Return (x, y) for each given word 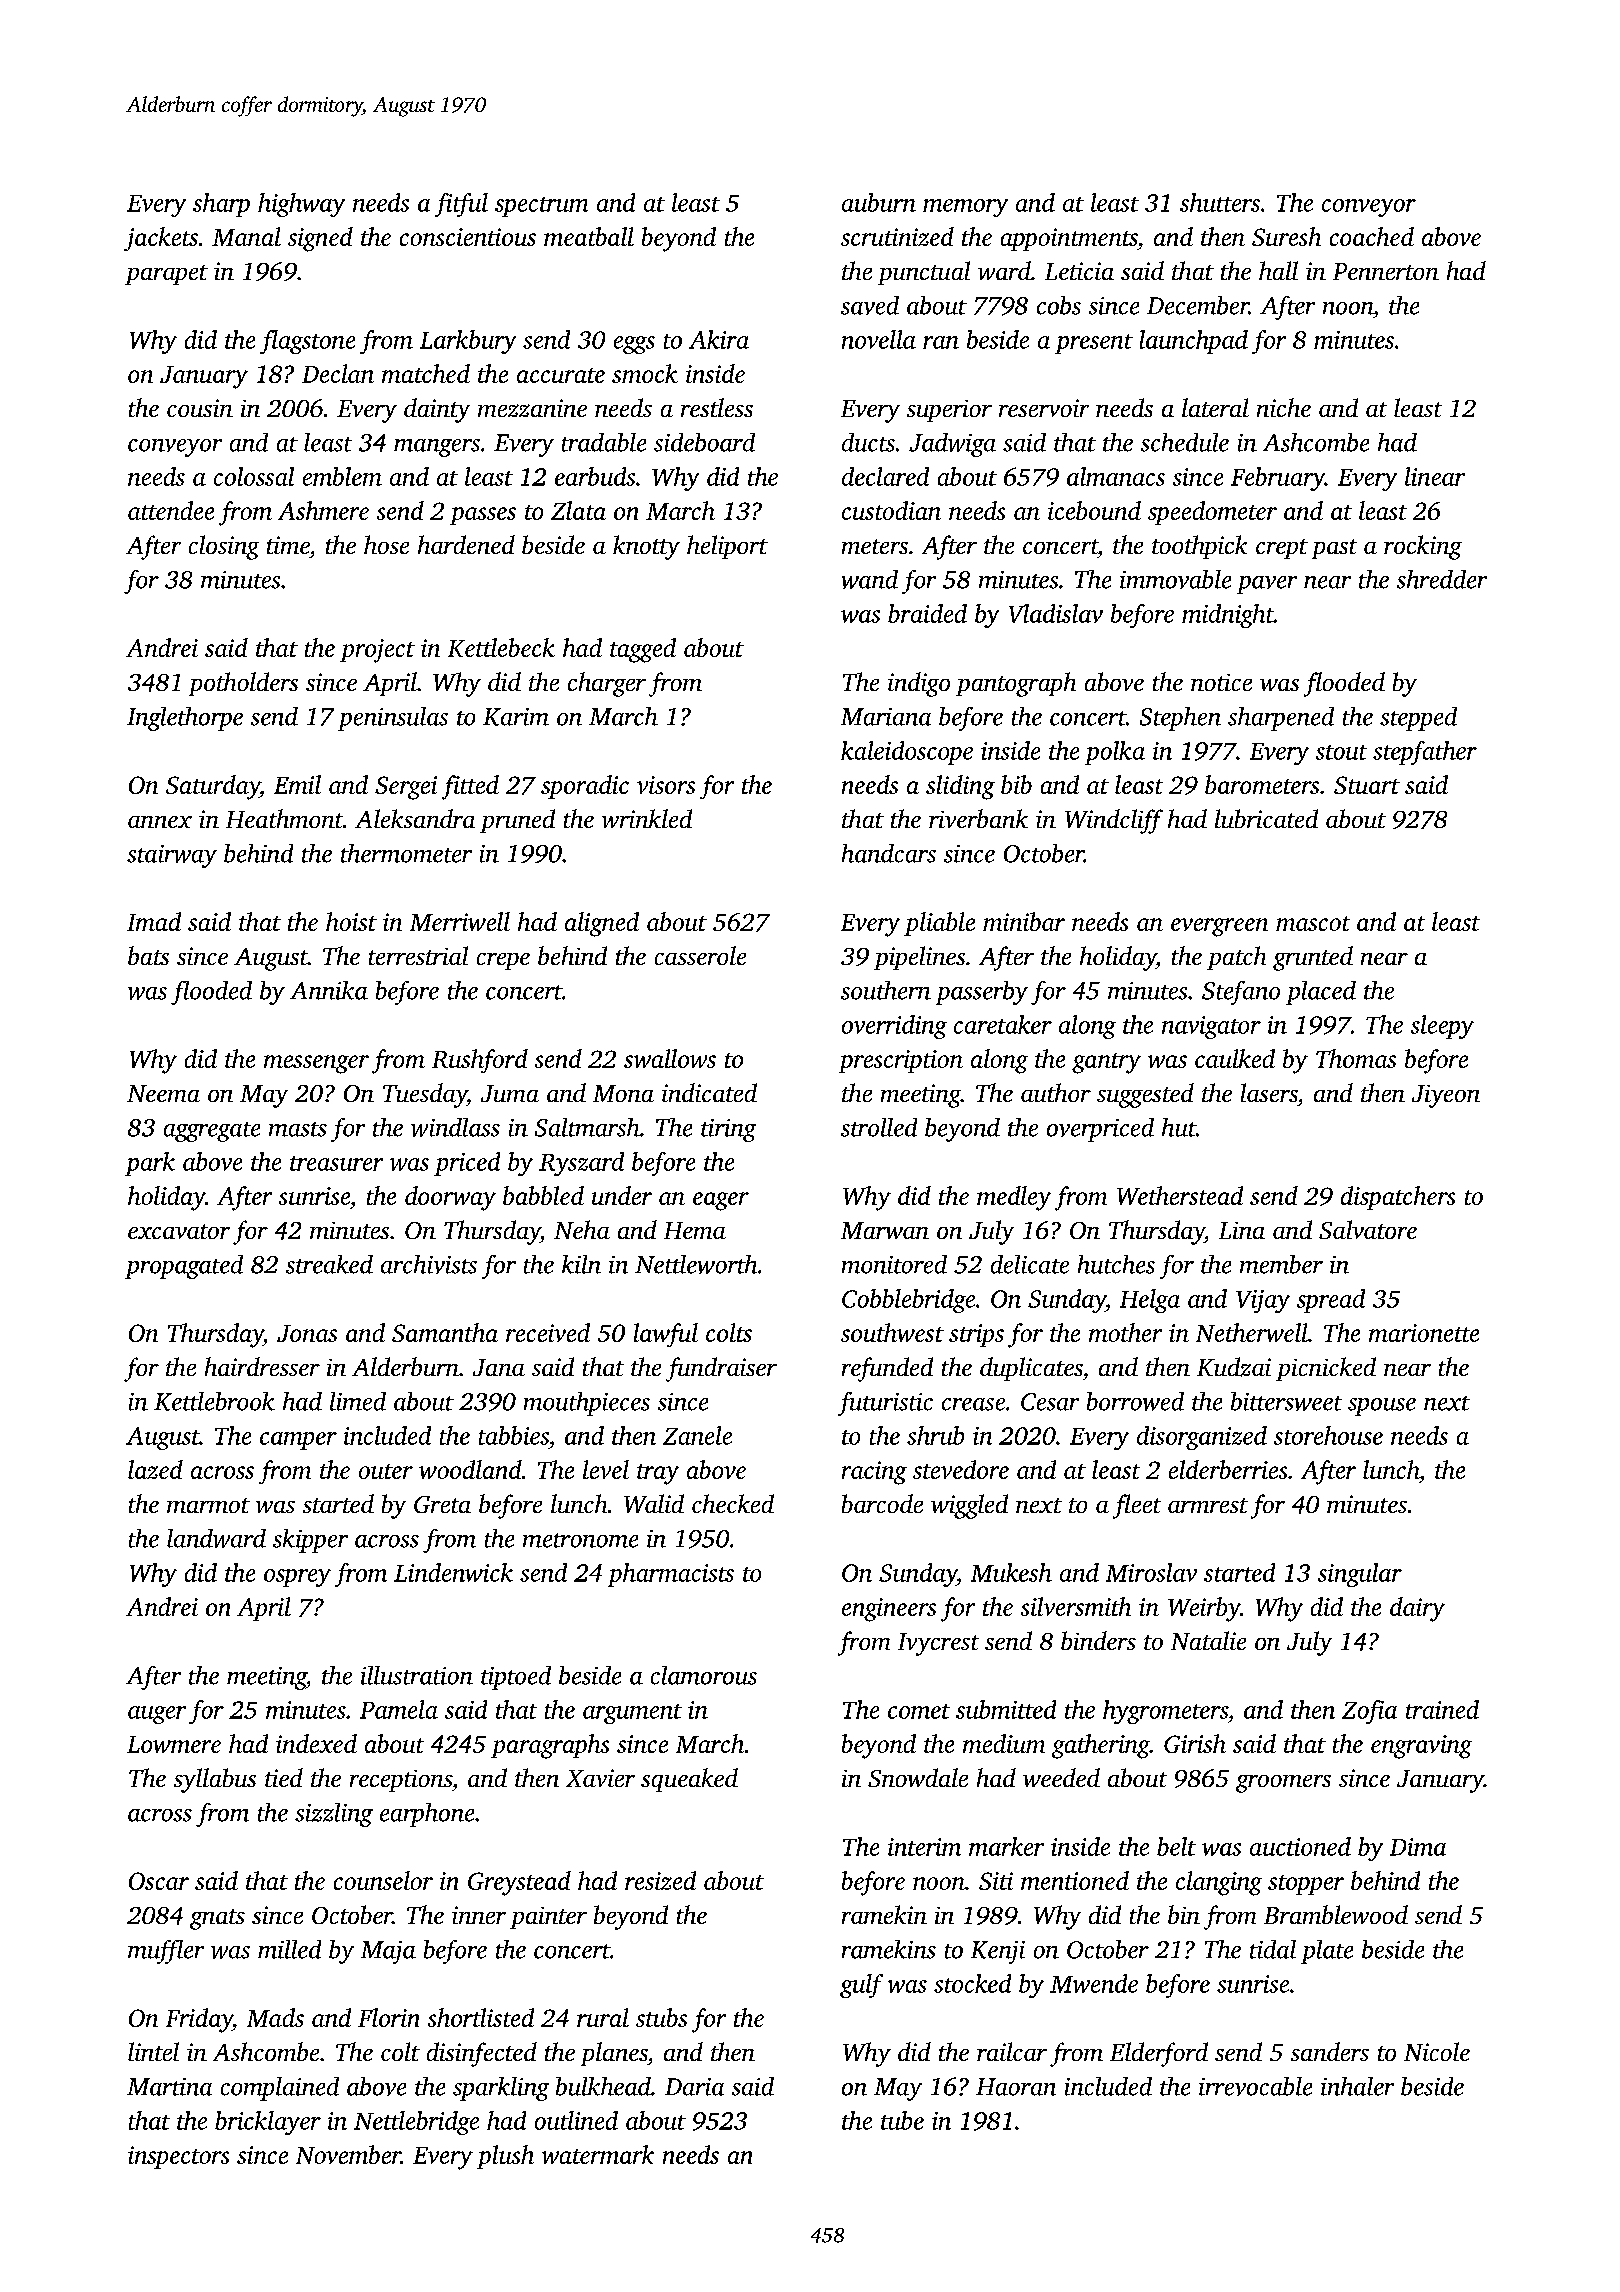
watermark (598, 2154)
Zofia (1369, 1712)
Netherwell (1252, 1332)
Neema (163, 1093)
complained (280, 2089)
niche (1284, 407)
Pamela (399, 1709)
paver (1267, 585)
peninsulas (393, 719)
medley (1014, 1198)
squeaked (689, 1780)
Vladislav (1056, 613)
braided (927, 613)
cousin (200, 408)
